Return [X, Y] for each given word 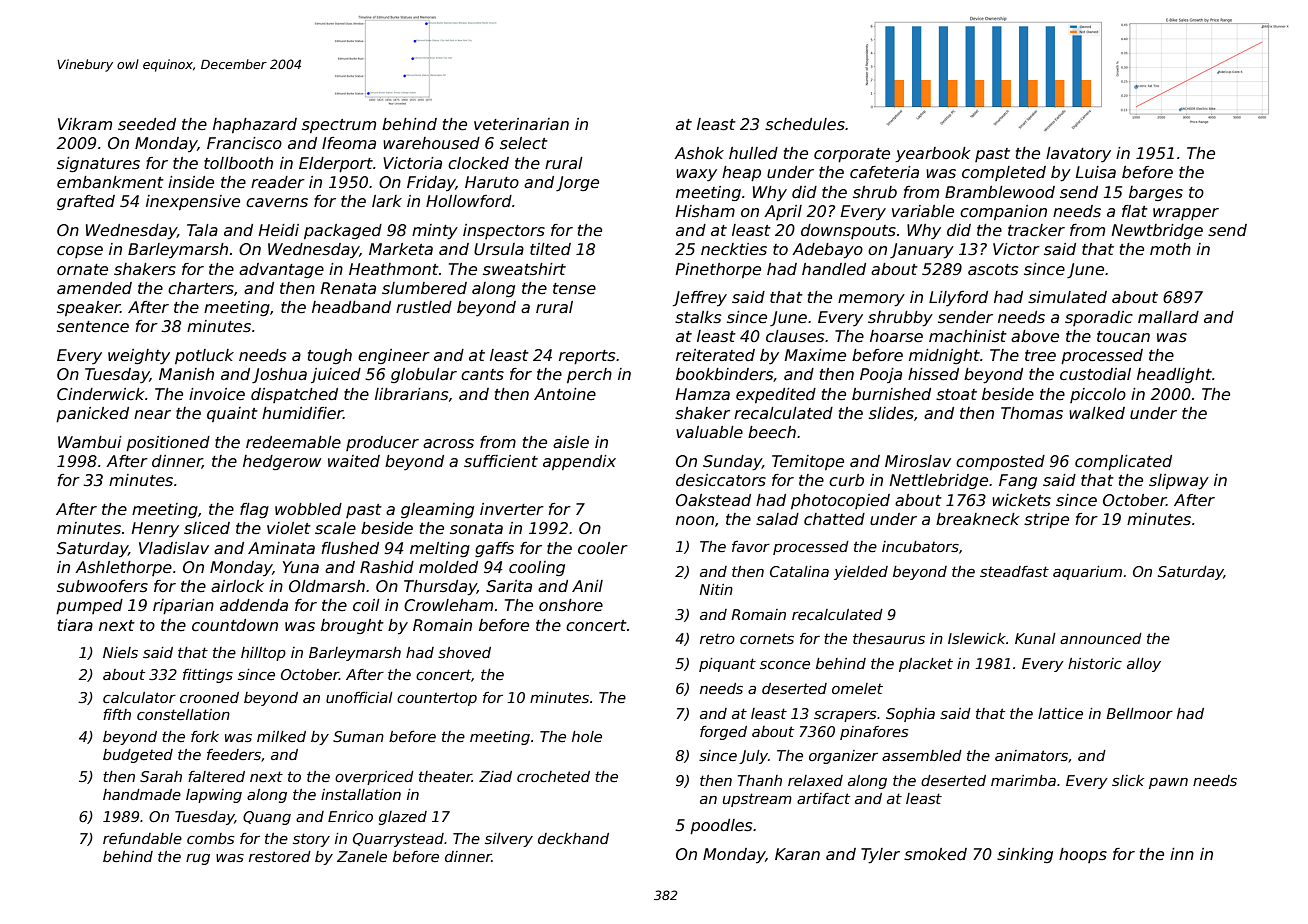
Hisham [705, 211]
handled [834, 269]
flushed [350, 548]
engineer [394, 356]
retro [717, 638]
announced [1101, 638]
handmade [142, 794]
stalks [698, 317]
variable [923, 211]
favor [751, 546]
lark [387, 201]
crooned [209, 697]
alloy [1144, 665]
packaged [343, 231]
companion [1003, 212]
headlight [1174, 375]
